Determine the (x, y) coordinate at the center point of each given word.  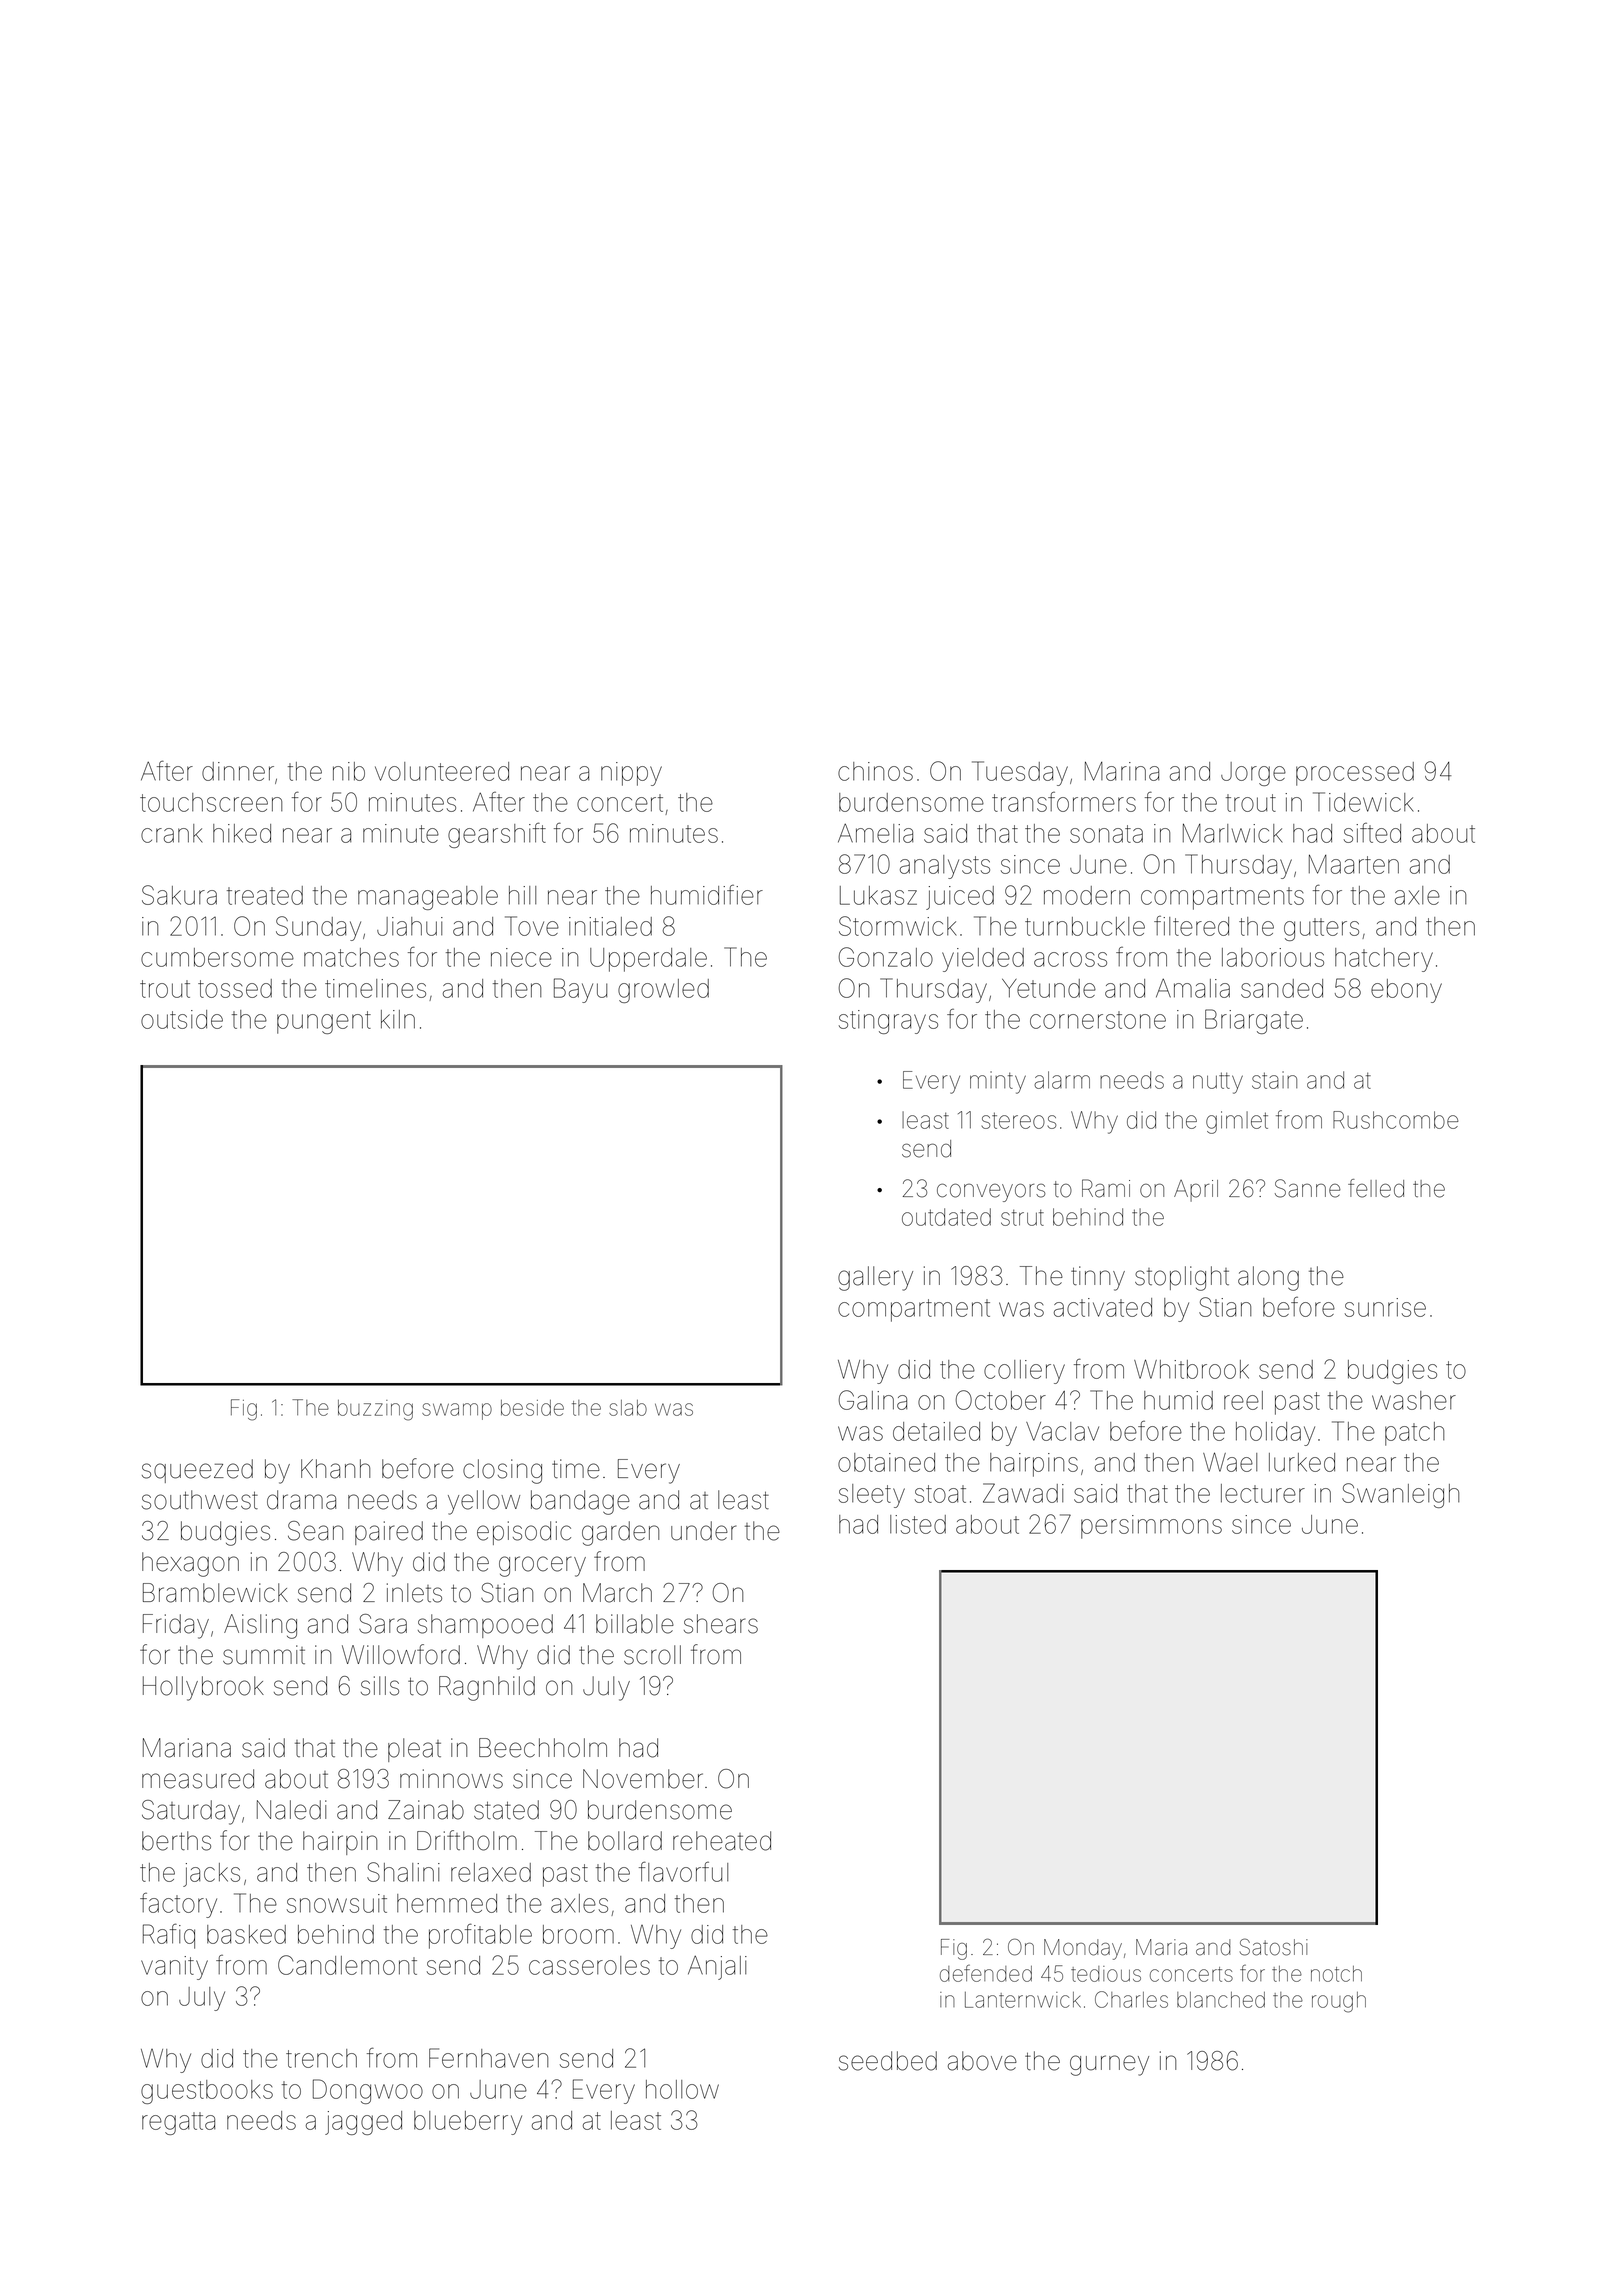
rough (1339, 2002)
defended (986, 1973)
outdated (946, 1217)
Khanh (335, 1469)
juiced (960, 898)
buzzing (375, 1410)
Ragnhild (487, 1688)
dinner (238, 771)
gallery (875, 1278)
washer (1414, 1400)
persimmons (1151, 1527)
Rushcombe (1395, 1120)
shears (721, 1624)
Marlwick (1233, 833)
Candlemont (347, 1965)
